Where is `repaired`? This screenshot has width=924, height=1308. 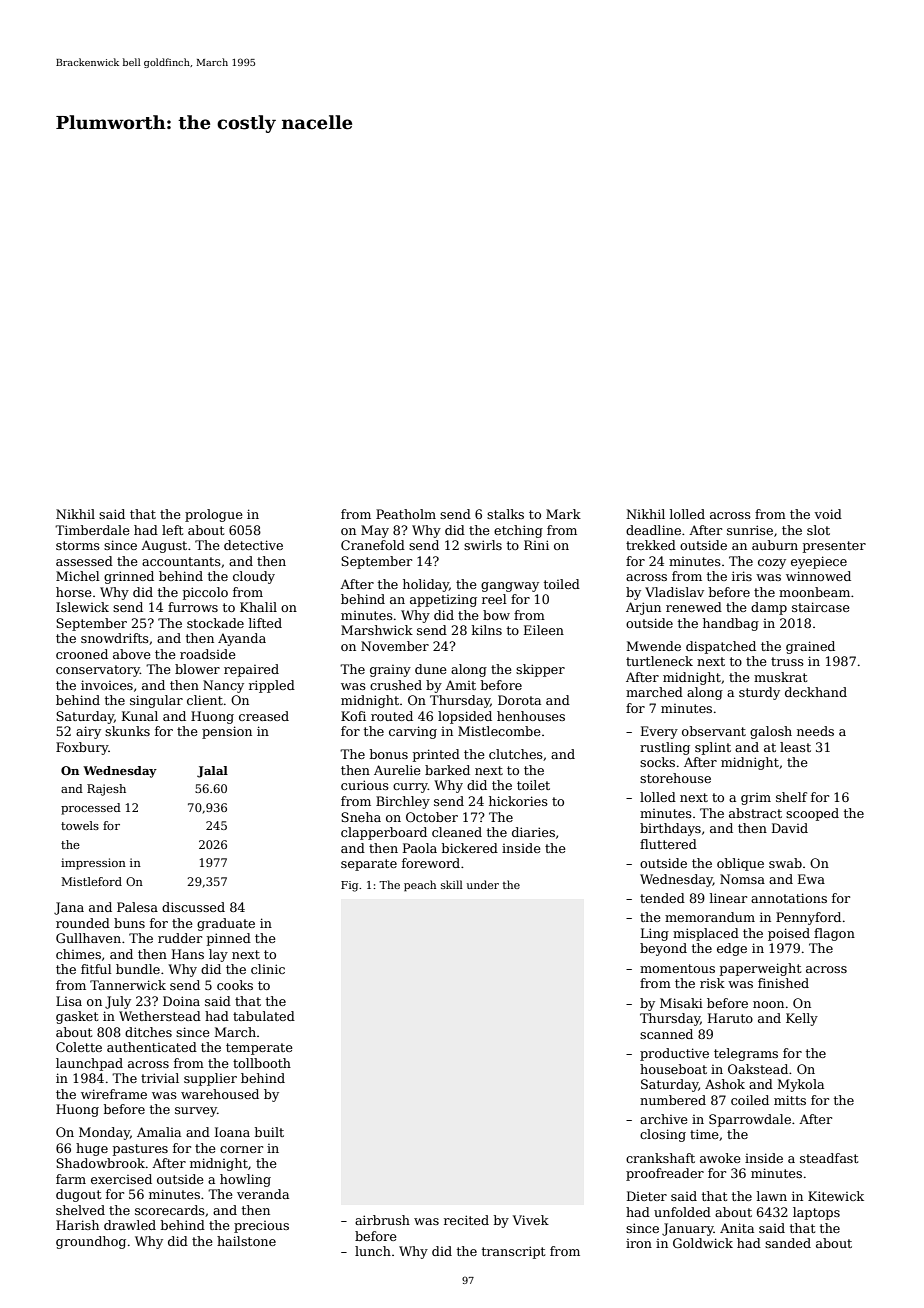 repaired is located at coordinates (251, 670).
